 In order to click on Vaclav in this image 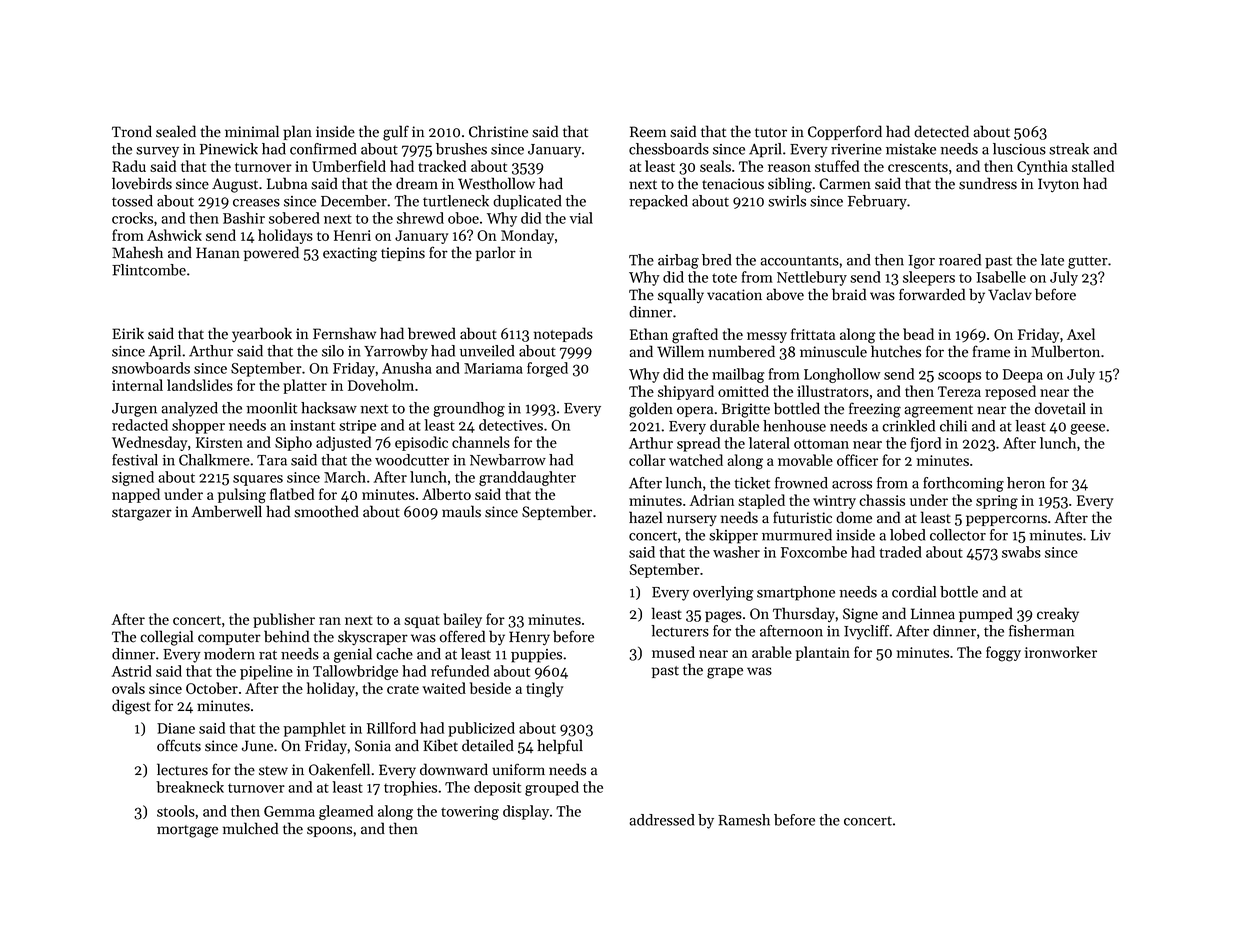, I will do `click(1010, 294)`.
